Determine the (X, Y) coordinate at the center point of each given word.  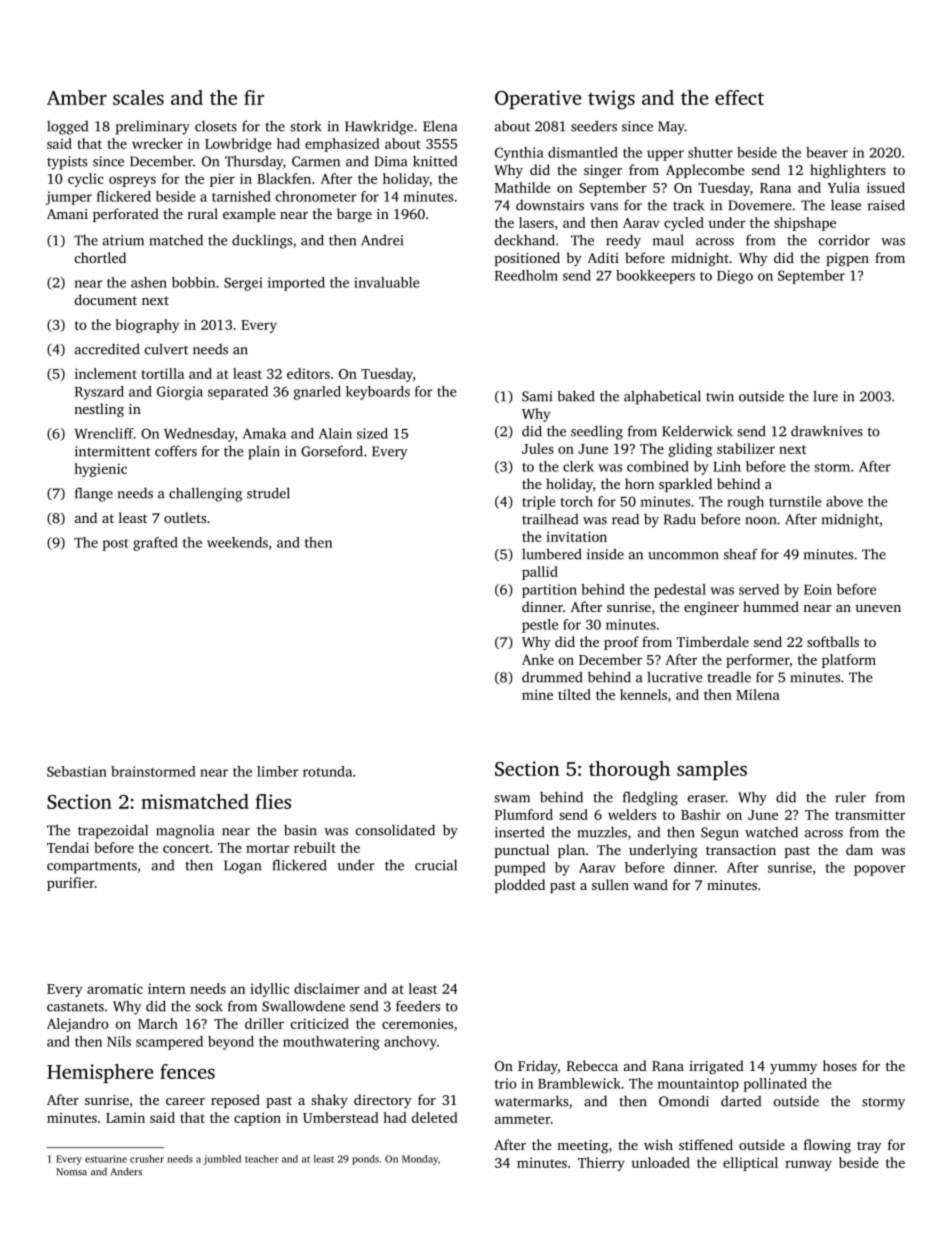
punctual (522, 851)
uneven (878, 608)
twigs (611, 100)
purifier (71, 884)
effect (739, 97)
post (115, 545)
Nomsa (71, 1172)
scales (138, 97)
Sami (537, 396)
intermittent (113, 451)
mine (537, 694)
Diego (735, 277)
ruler (851, 797)
